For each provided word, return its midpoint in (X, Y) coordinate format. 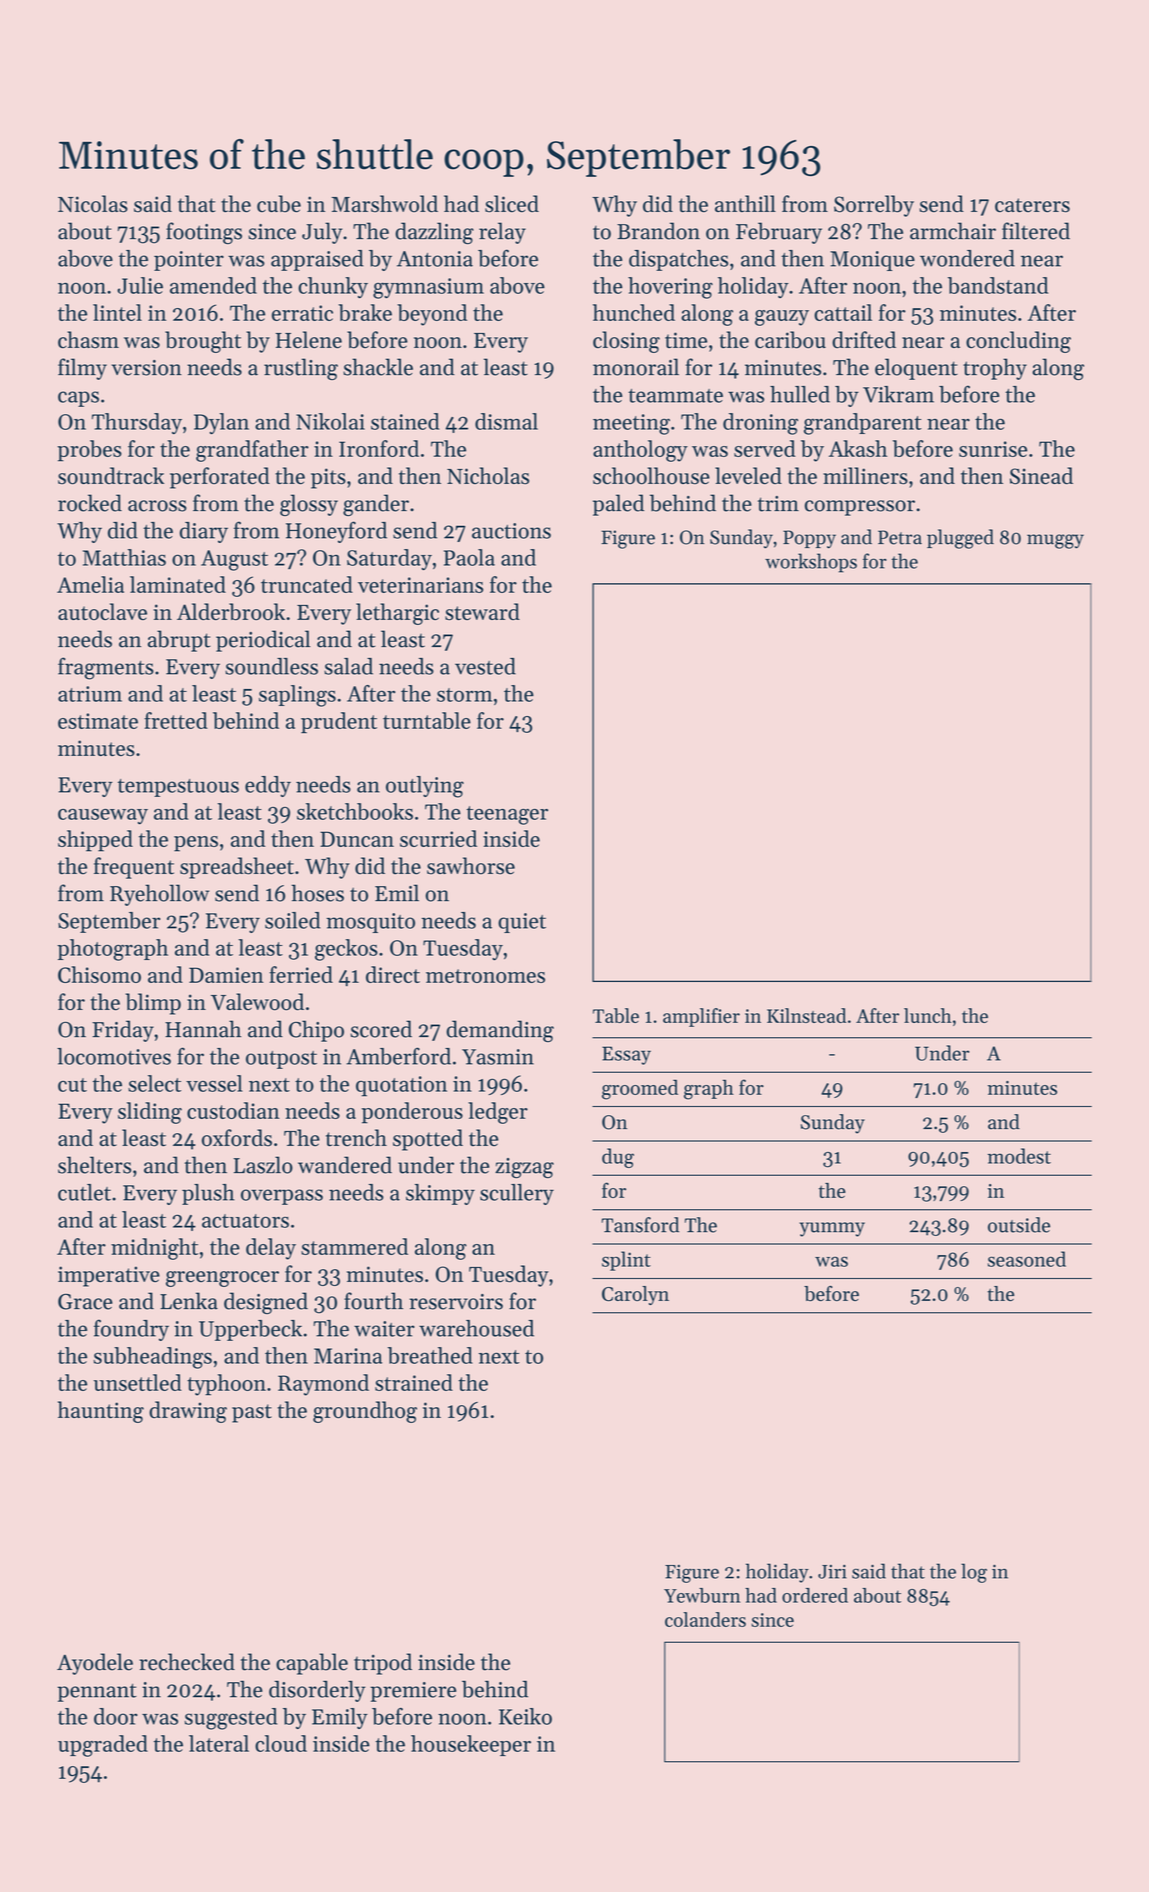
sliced (512, 204)
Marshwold (384, 204)
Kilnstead (806, 1015)
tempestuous (178, 788)
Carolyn (635, 1295)
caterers (1032, 205)
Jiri (832, 1571)
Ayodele (95, 1664)
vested (485, 666)
